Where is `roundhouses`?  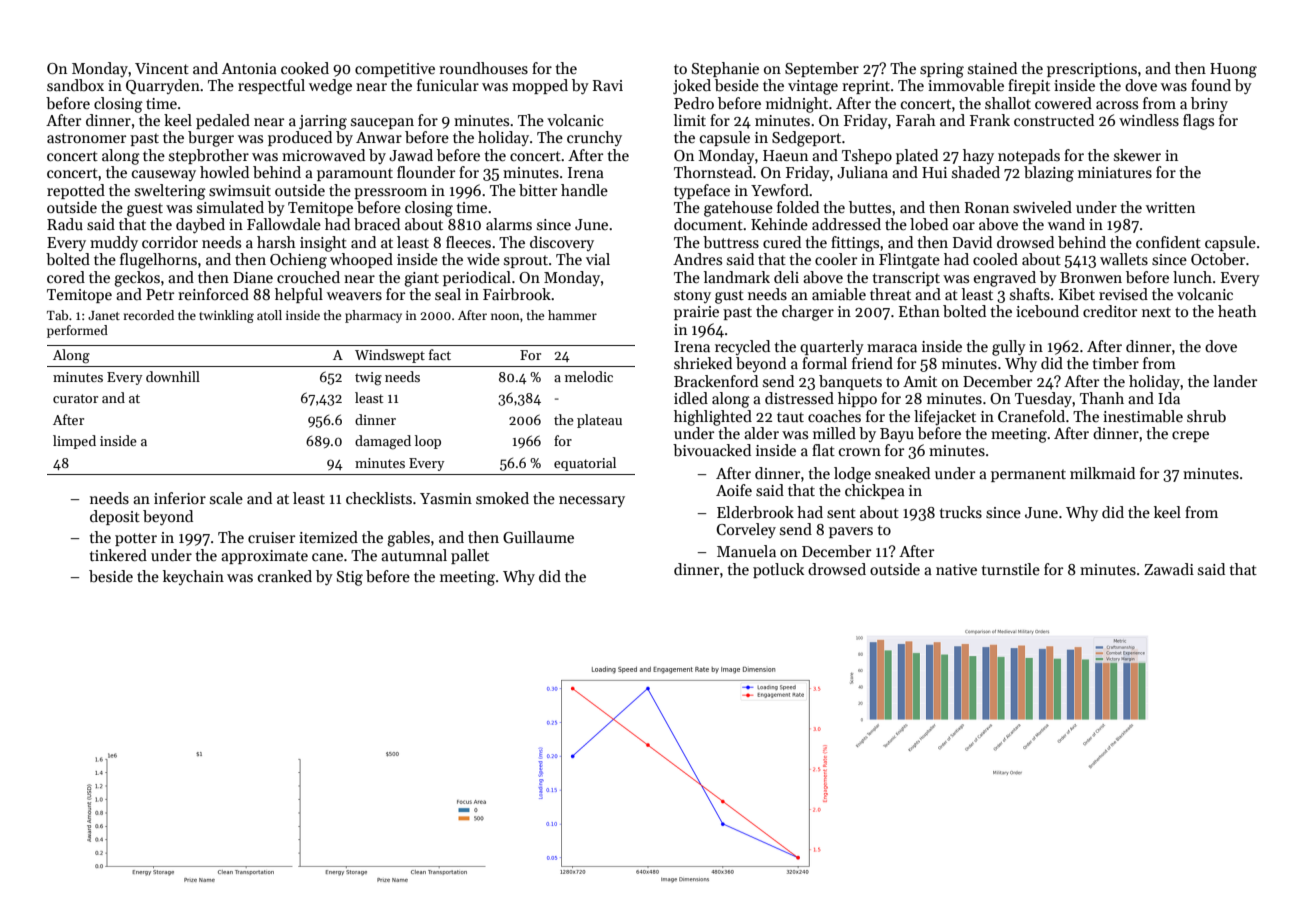
roundhouses is located at coordinates (483, 68).
